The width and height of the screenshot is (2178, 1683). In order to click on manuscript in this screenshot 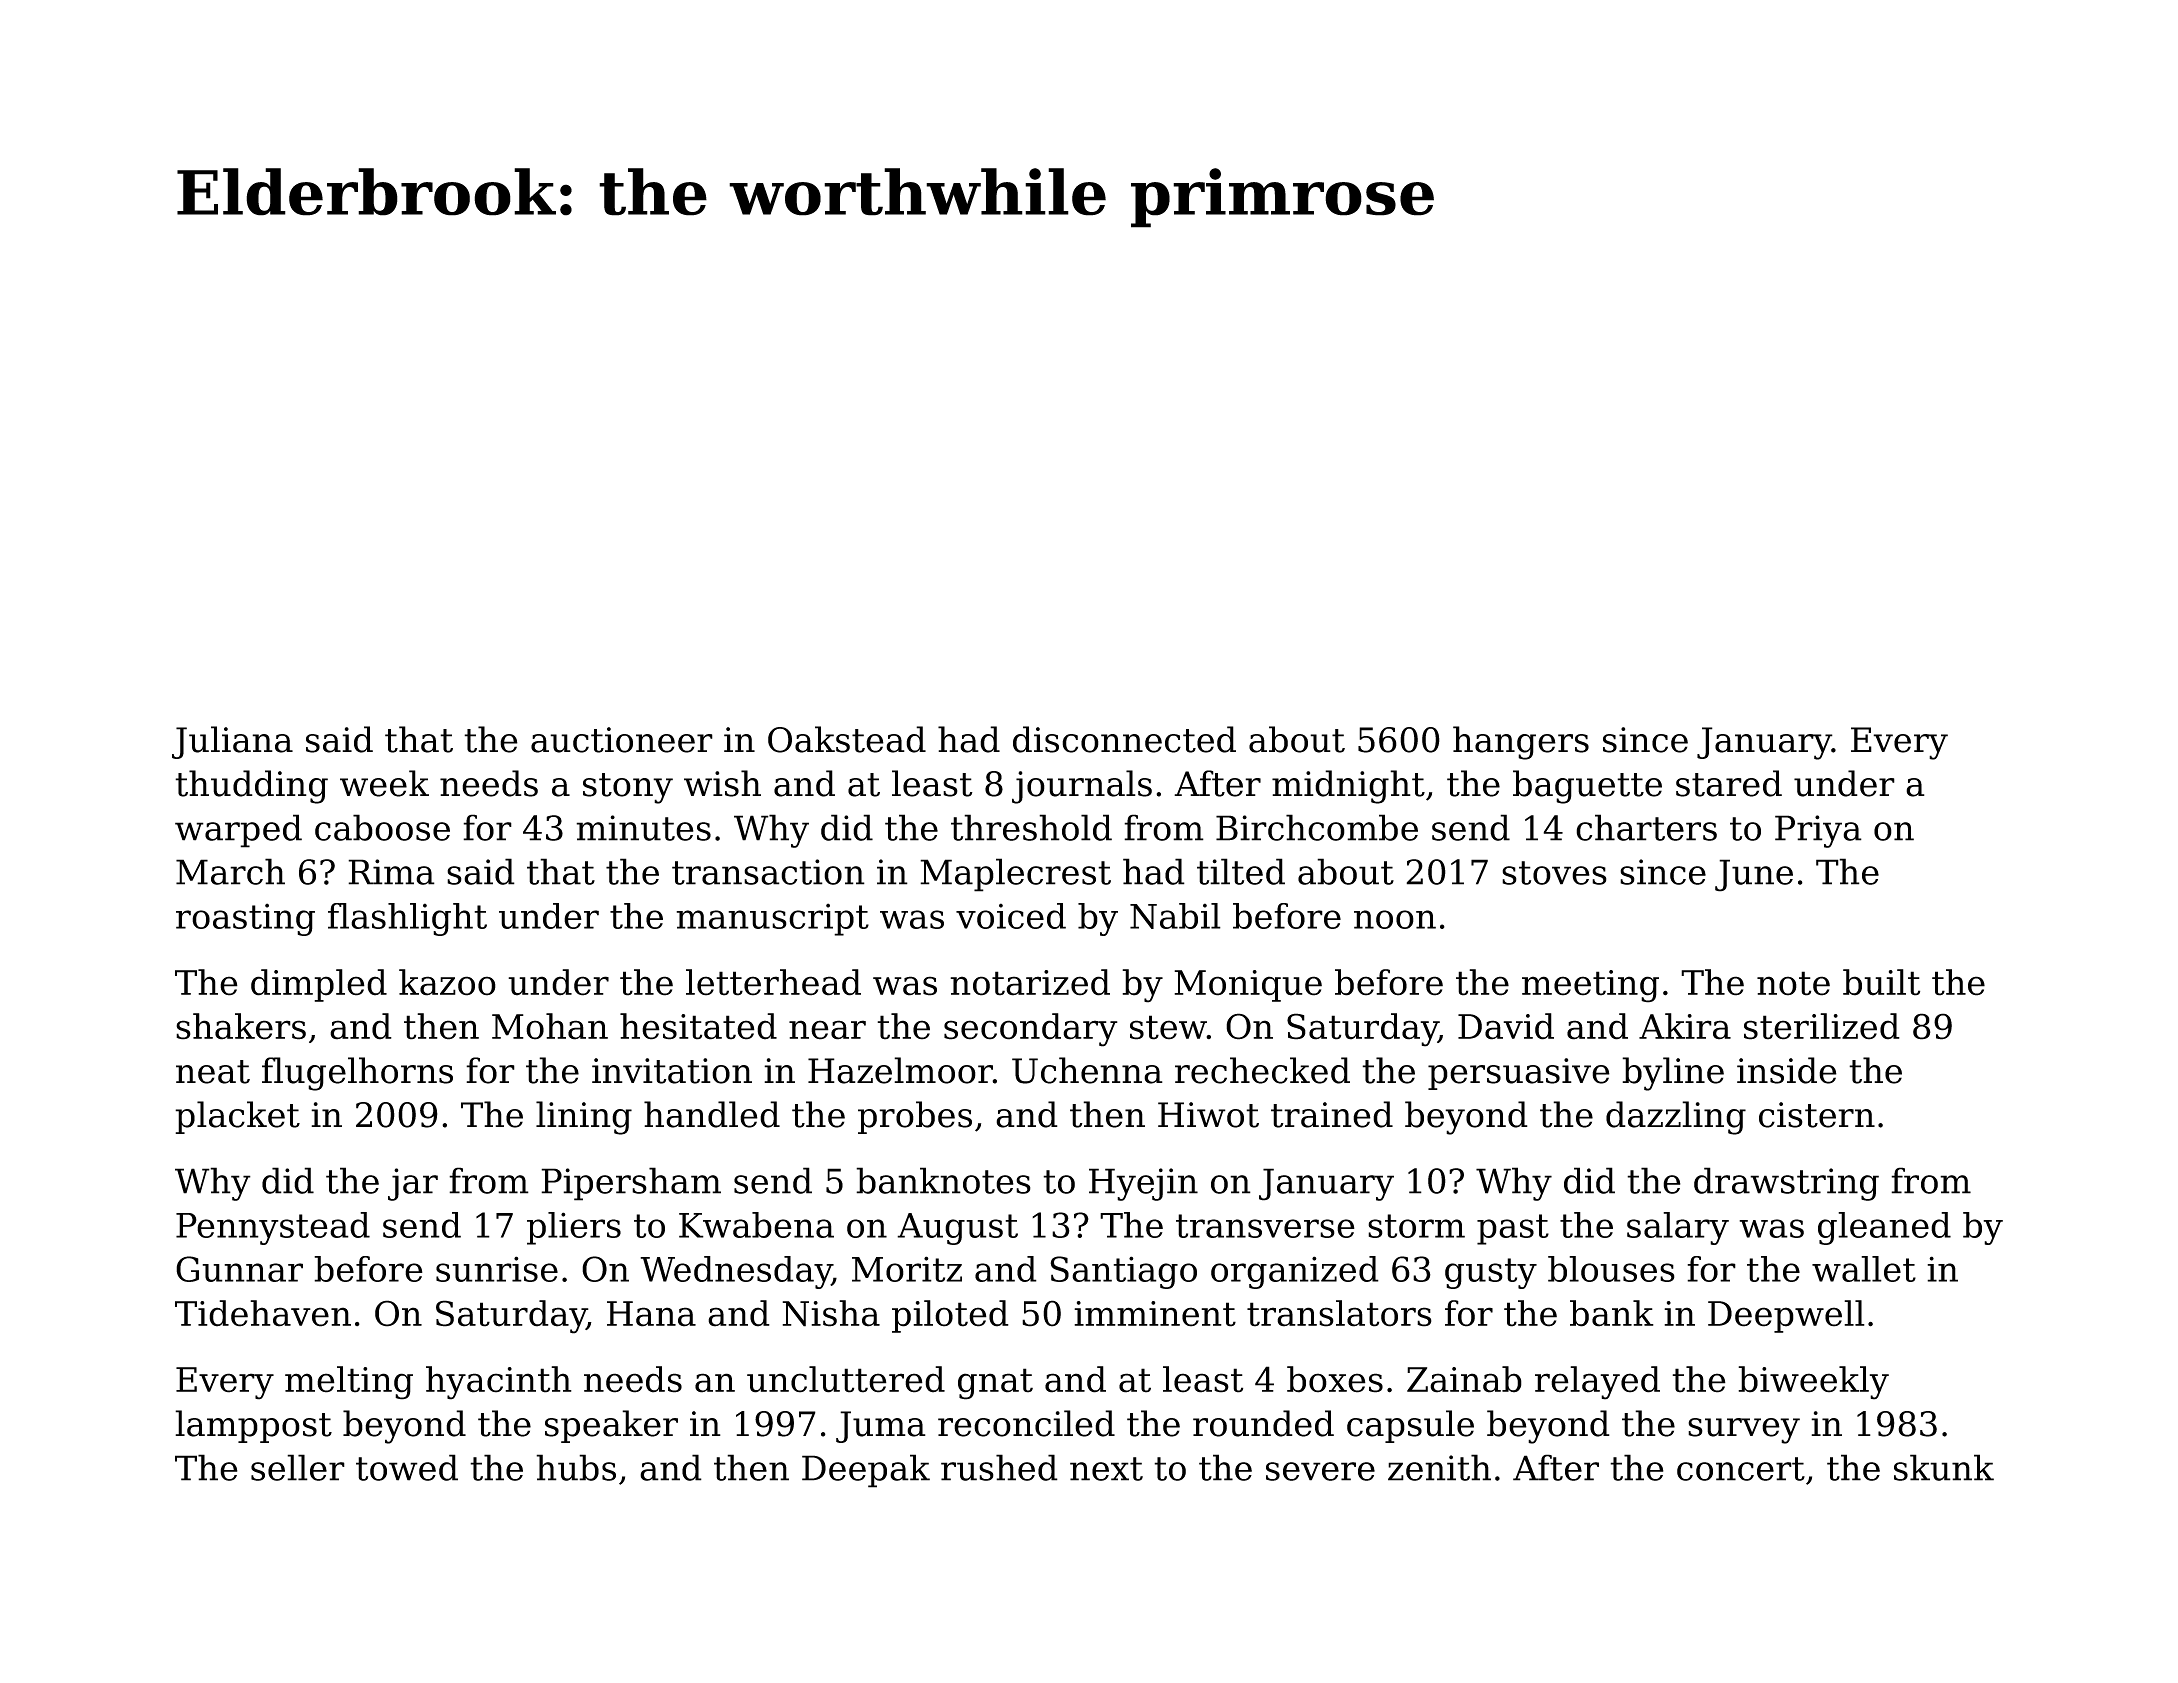, I will do `click(772, 919)`.
